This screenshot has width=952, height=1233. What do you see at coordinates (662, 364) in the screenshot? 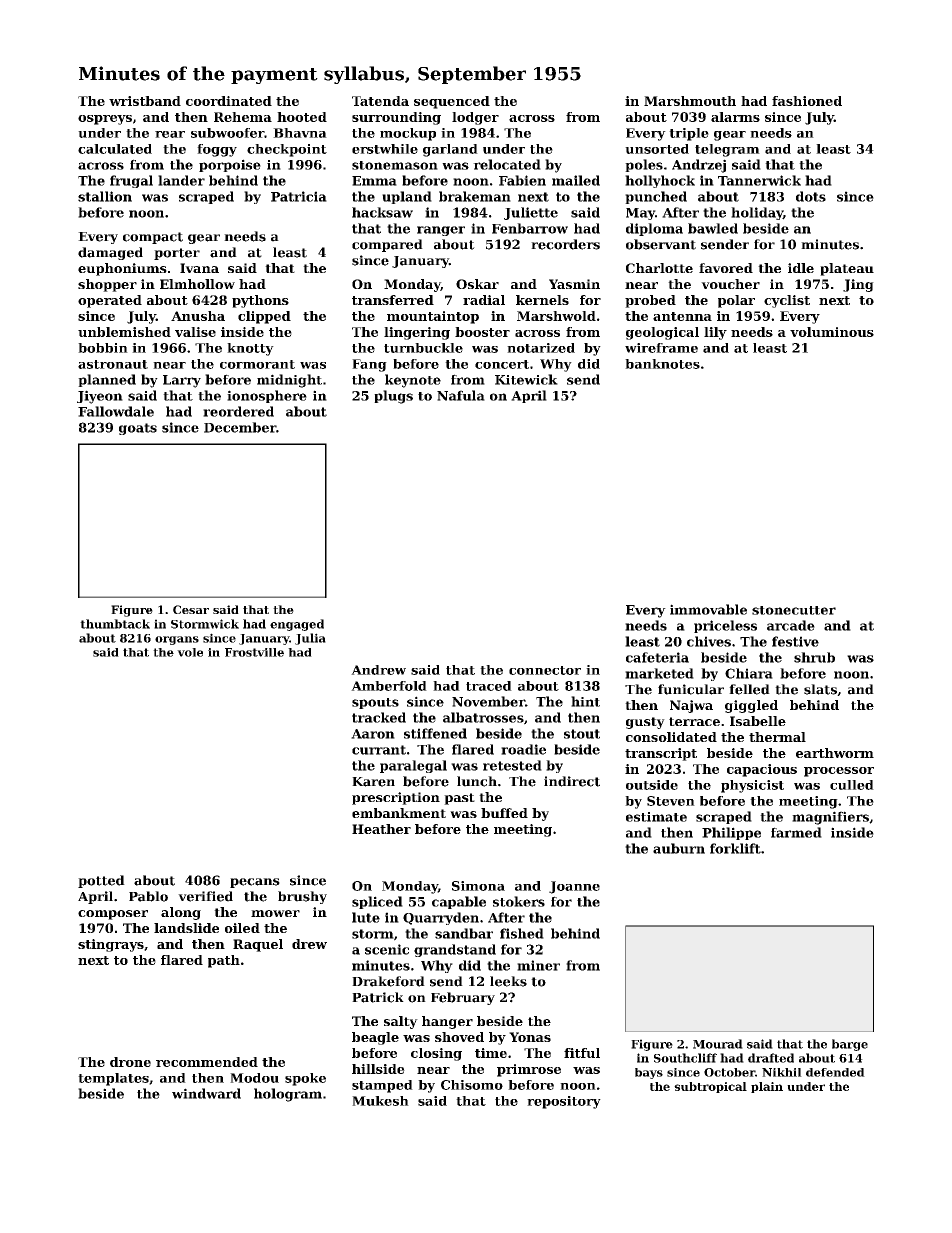
I see `banknotes` at bounding box center [662, 364].
